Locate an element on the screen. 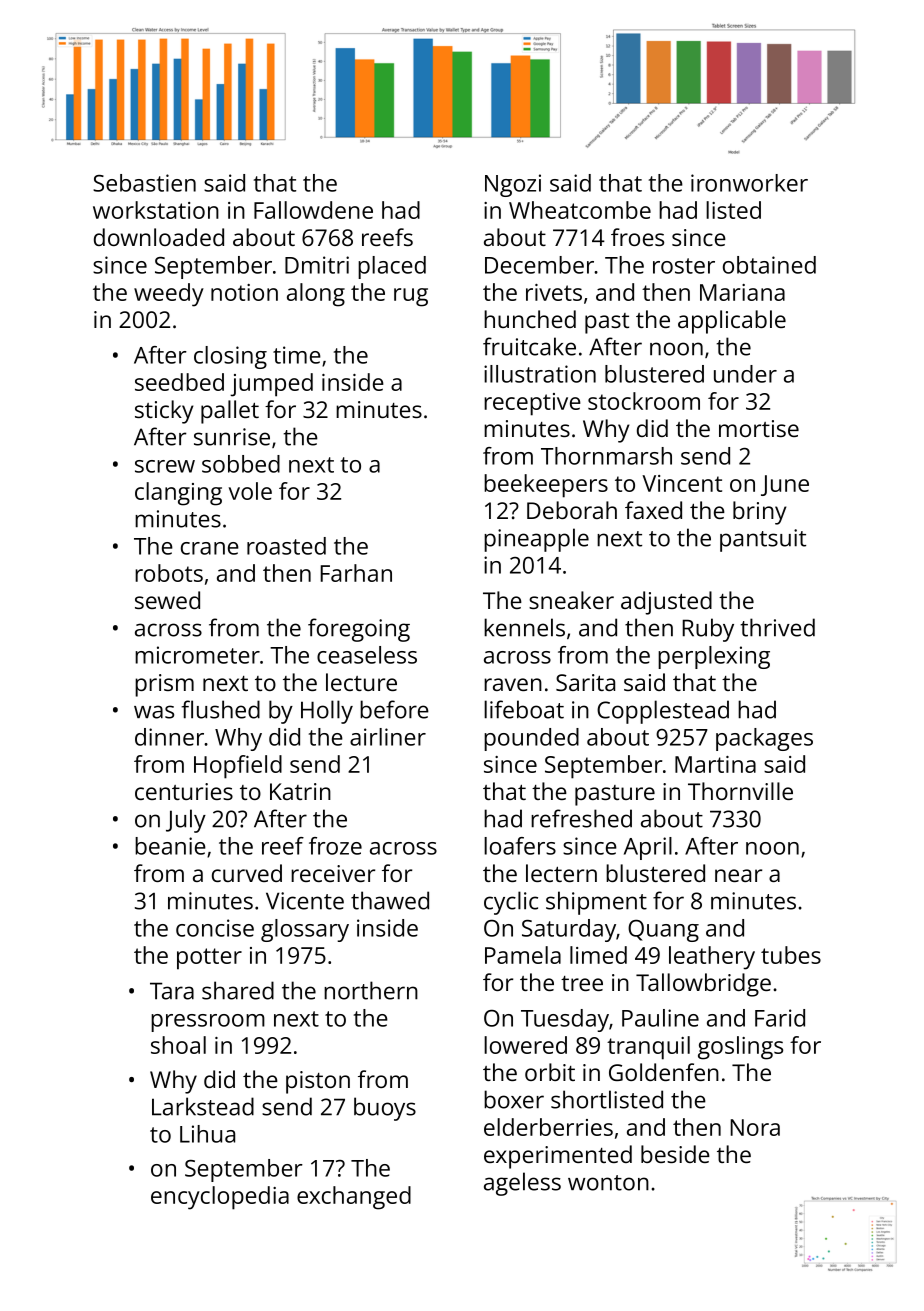 The image size is (924, 1311). pantsuit is located at coordinates (763, 540).
